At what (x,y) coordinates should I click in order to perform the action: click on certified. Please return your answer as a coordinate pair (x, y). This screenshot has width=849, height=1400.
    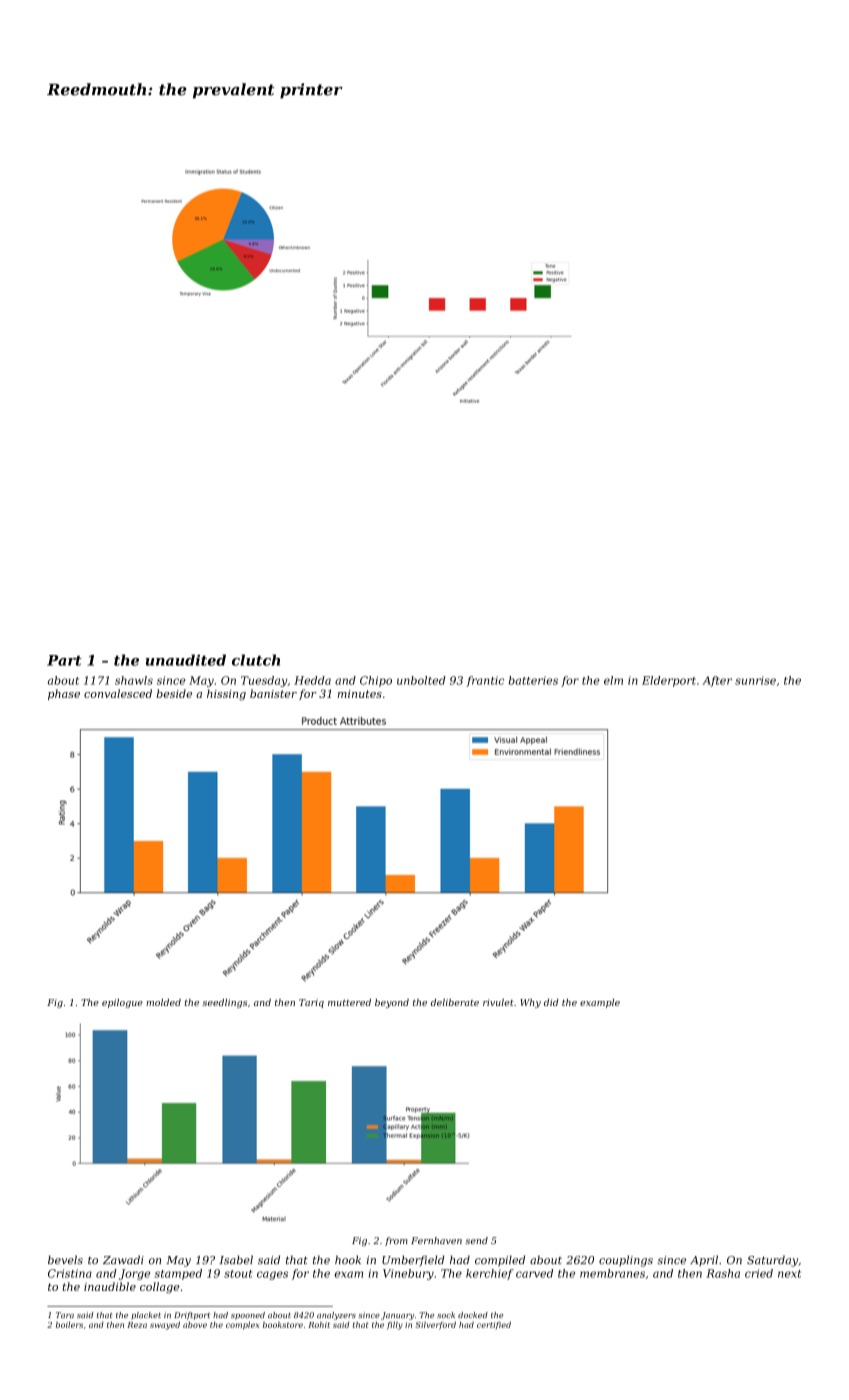
    Looking at the image, I should click on (494, 1325).
